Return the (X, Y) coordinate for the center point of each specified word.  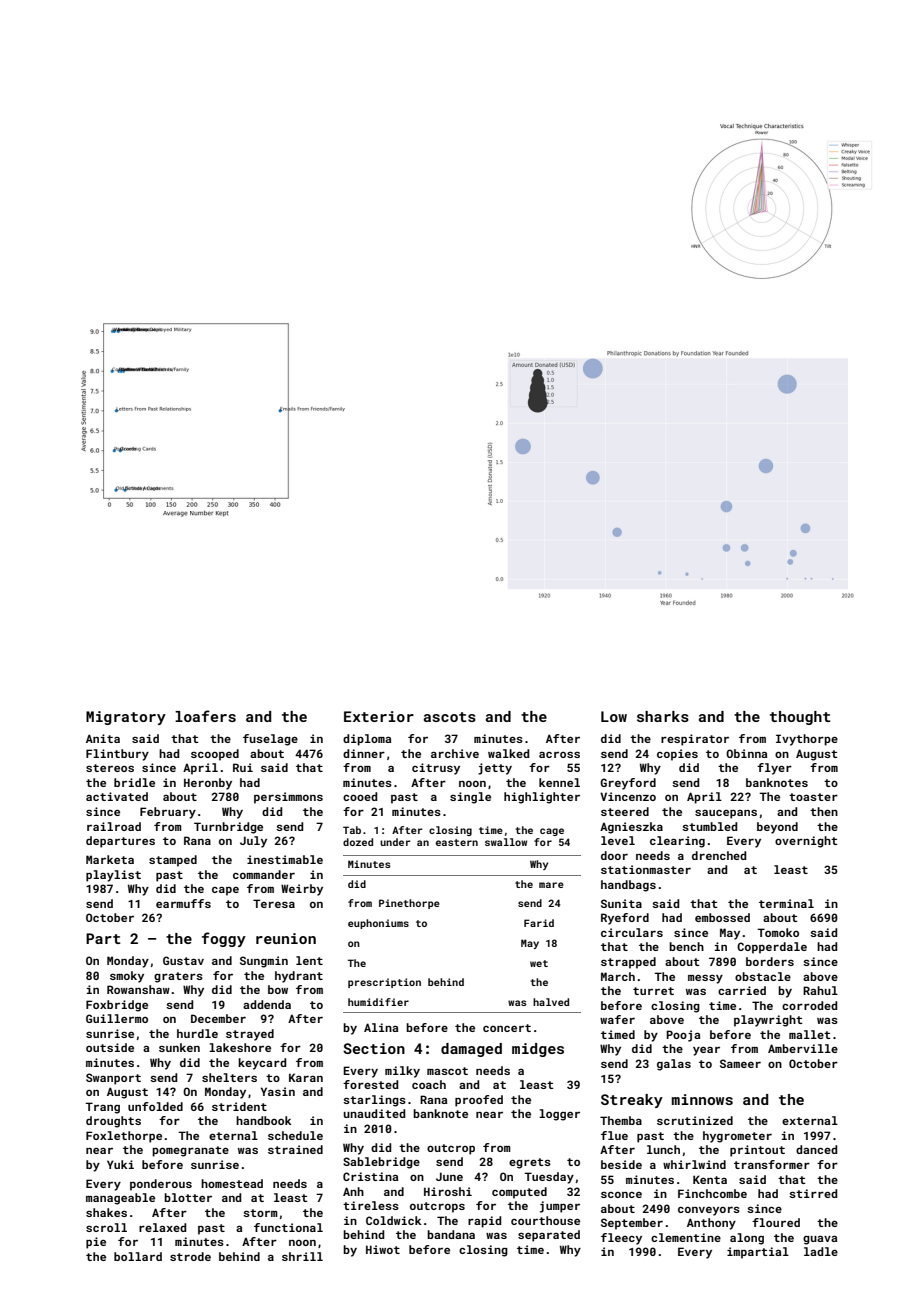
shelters (229, 1077)
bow (278, 989)
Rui (243, 767)
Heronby (208, 784)
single (470, 798)
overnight (806, 842)
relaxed (162, 1227)
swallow (506, 842)
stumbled (709, 826)
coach (429, 1084)
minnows (702, 1099)
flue (614, 1135)
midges (538, 1050)
